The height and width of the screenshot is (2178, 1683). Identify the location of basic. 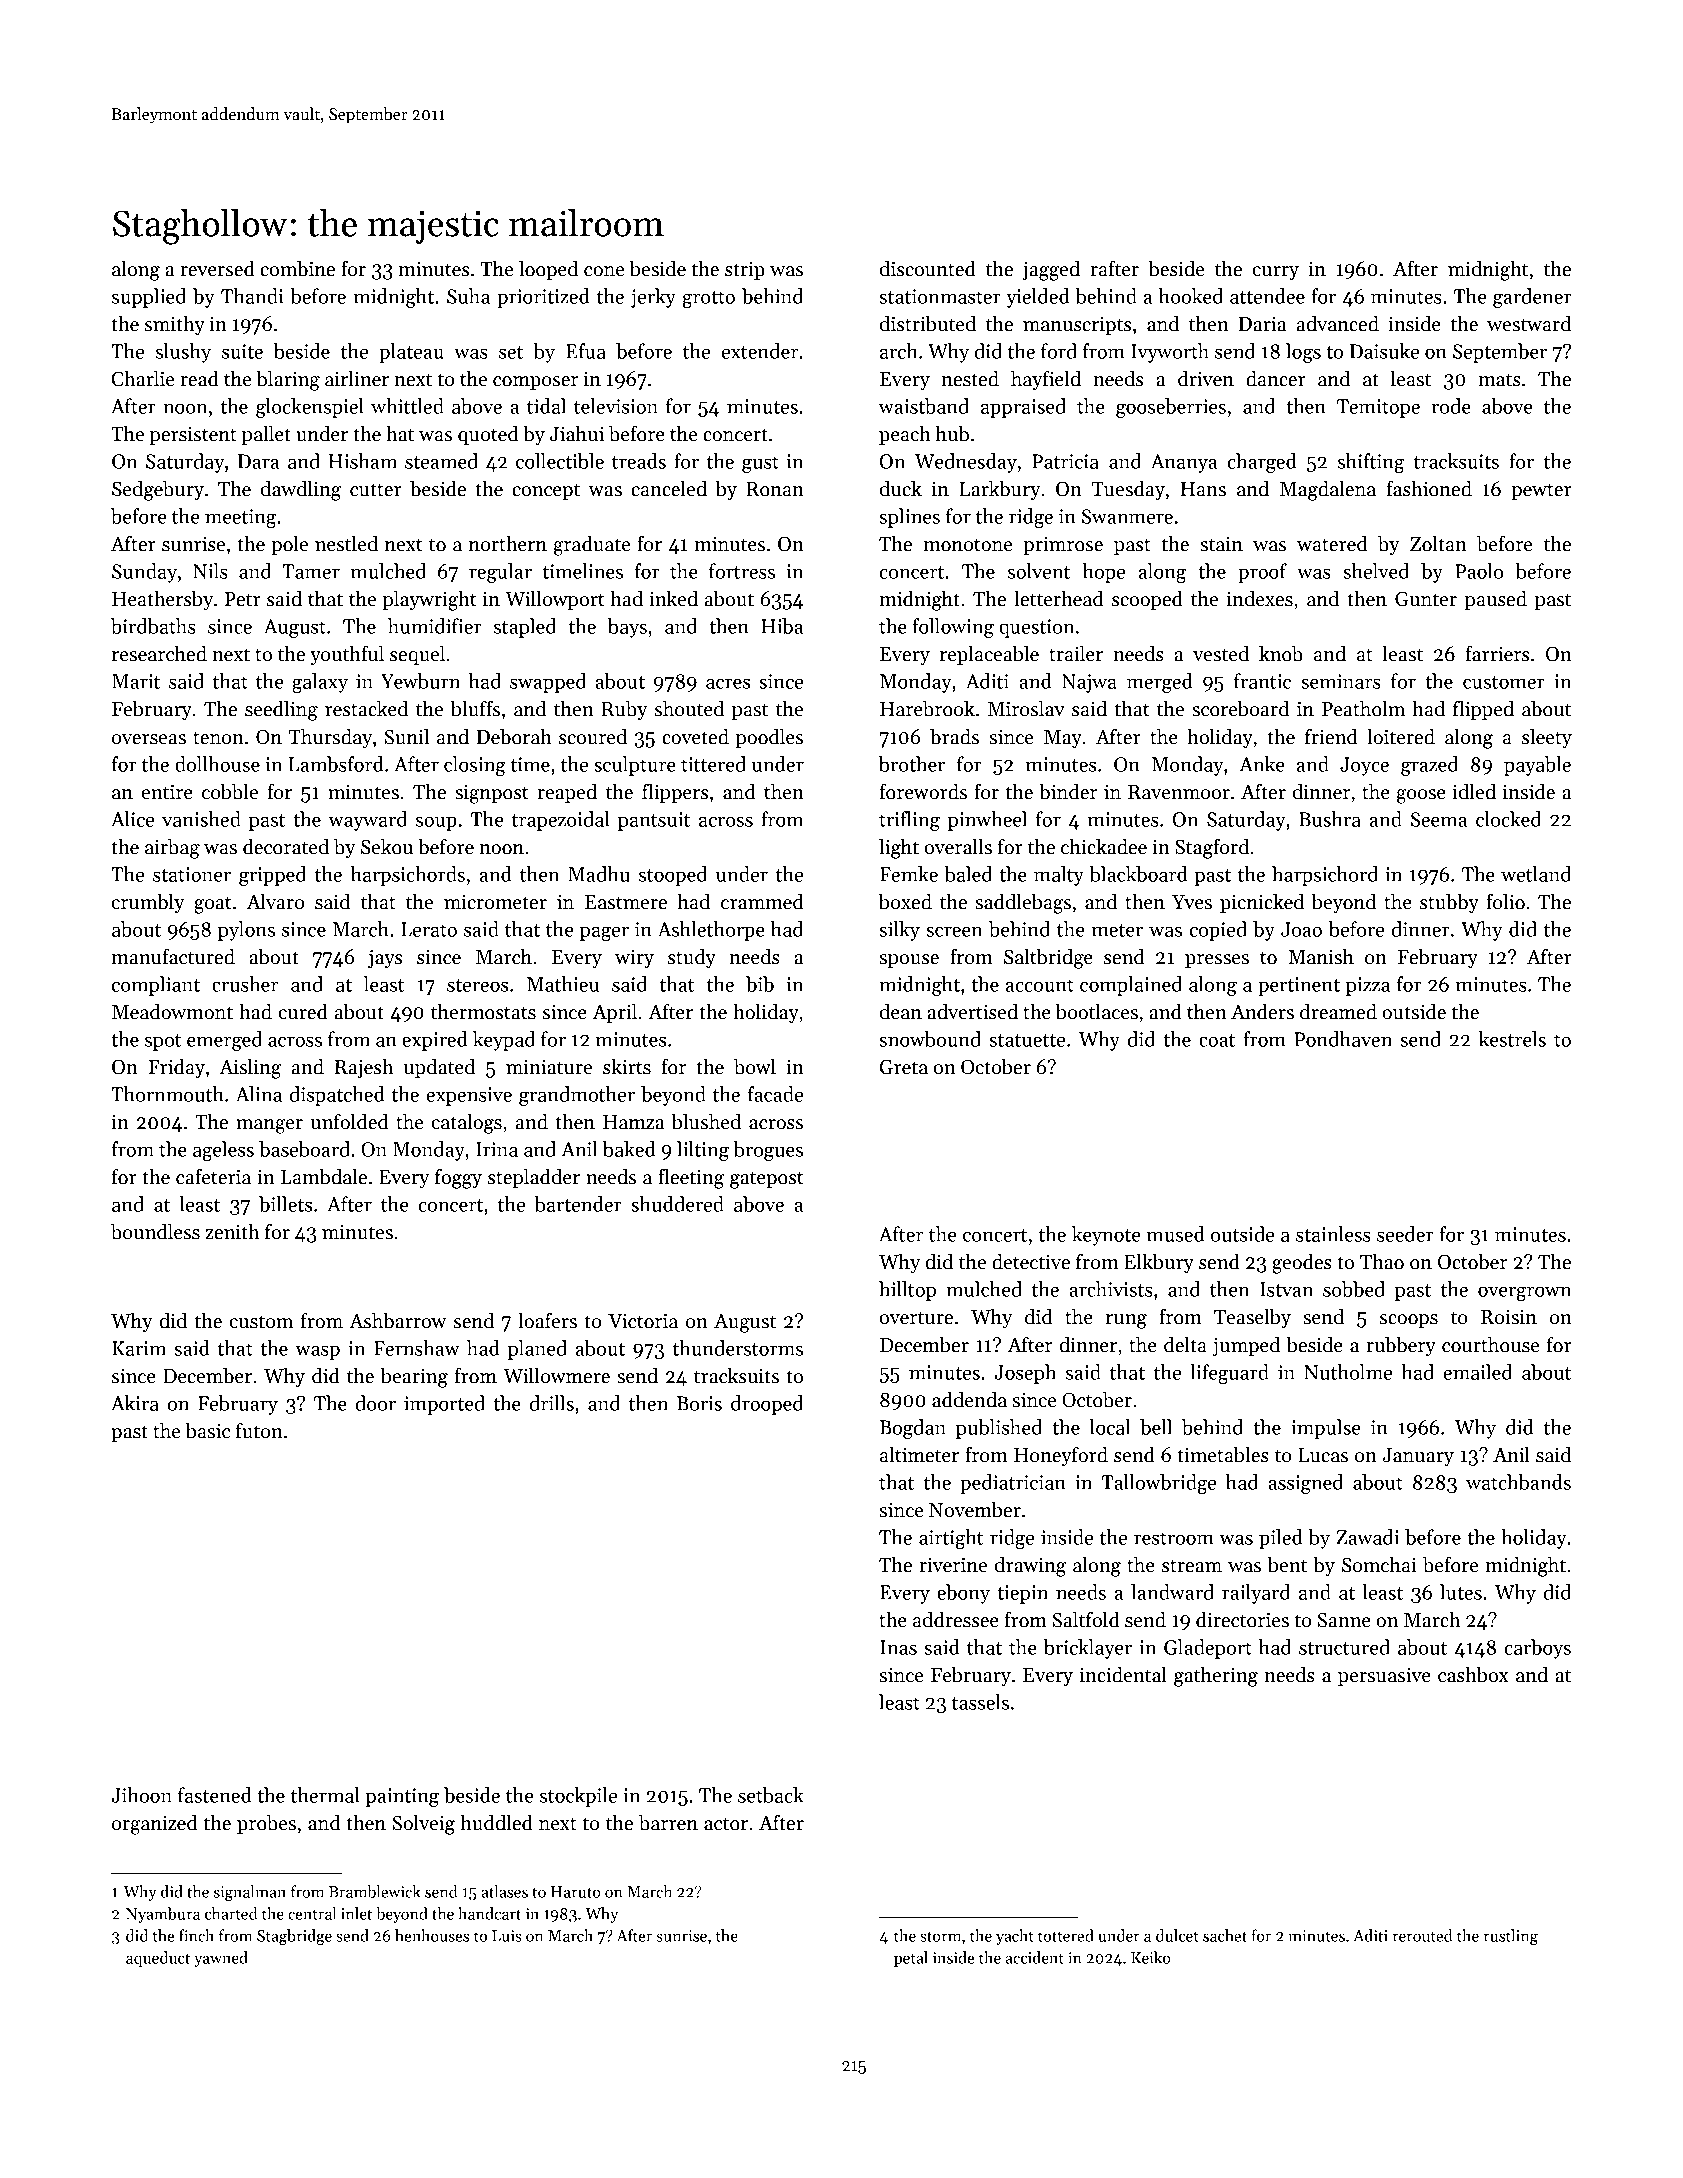
(208, 1430).
